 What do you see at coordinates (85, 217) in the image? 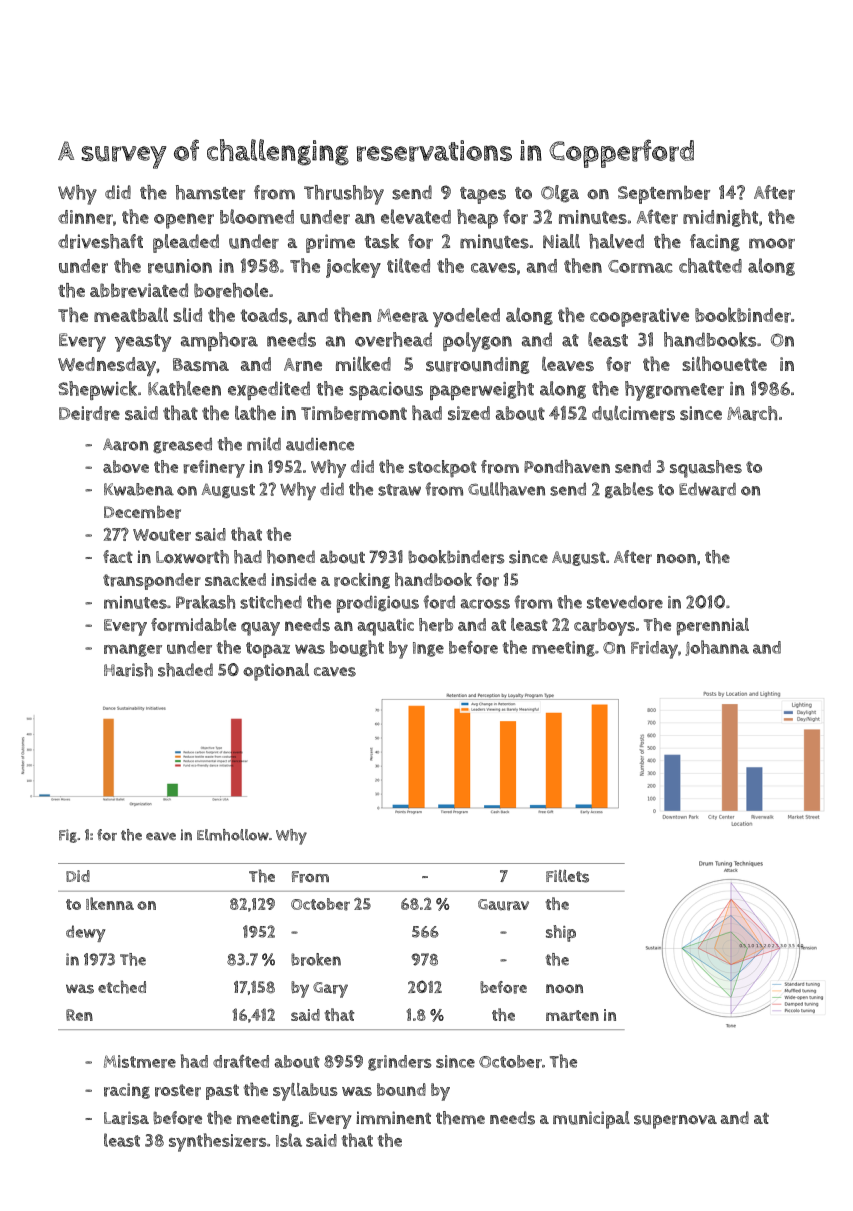
I see `dinner` at bounding box center [85, 217].
